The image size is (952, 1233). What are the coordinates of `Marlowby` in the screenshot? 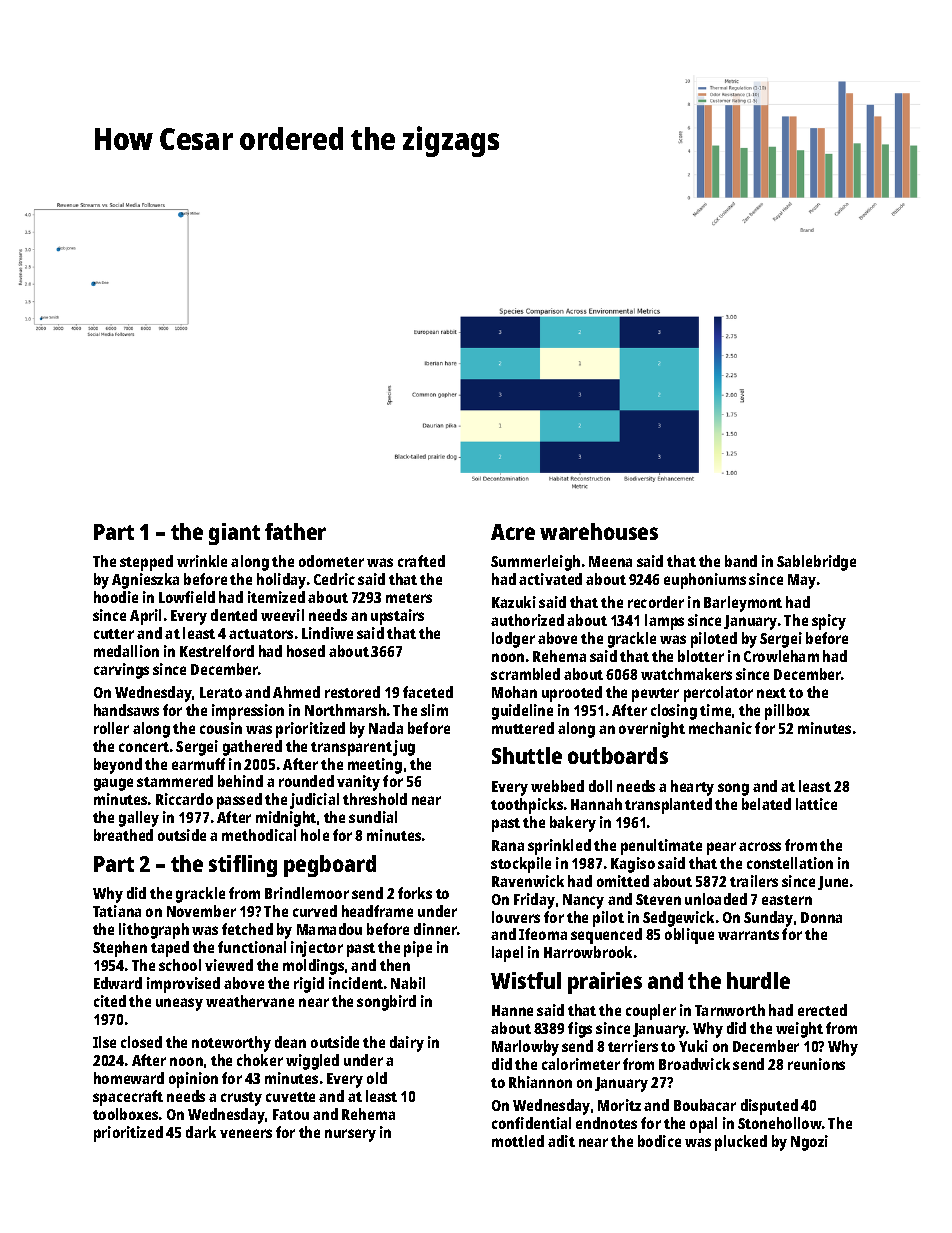 It's located at (525, 1048).
